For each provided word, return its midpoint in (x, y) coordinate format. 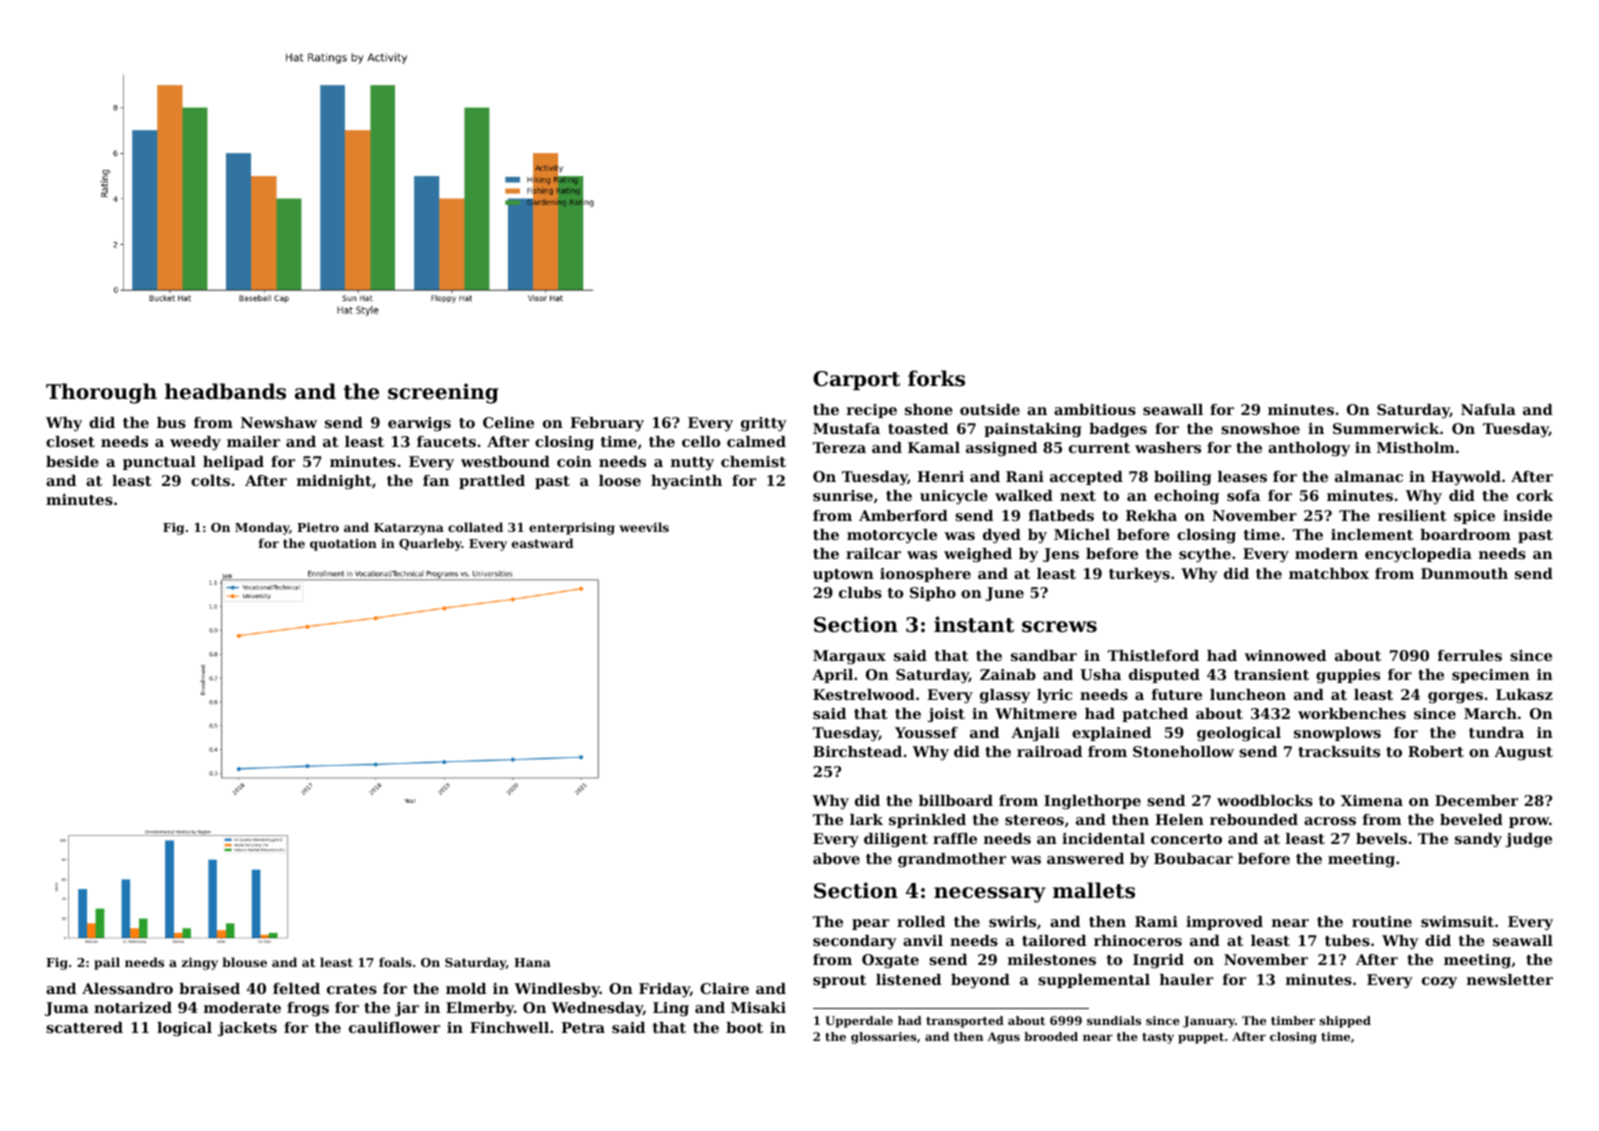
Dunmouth (1464, 573)
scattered (84, 1027)
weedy (195, 443)
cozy (1439, 982)
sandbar (1044, 655)
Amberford (903, 515)
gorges (1455, 697)
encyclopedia (1418, 555)
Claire (724, 988)
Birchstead (857, 751)
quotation (343, 544)
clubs (860, 592)
